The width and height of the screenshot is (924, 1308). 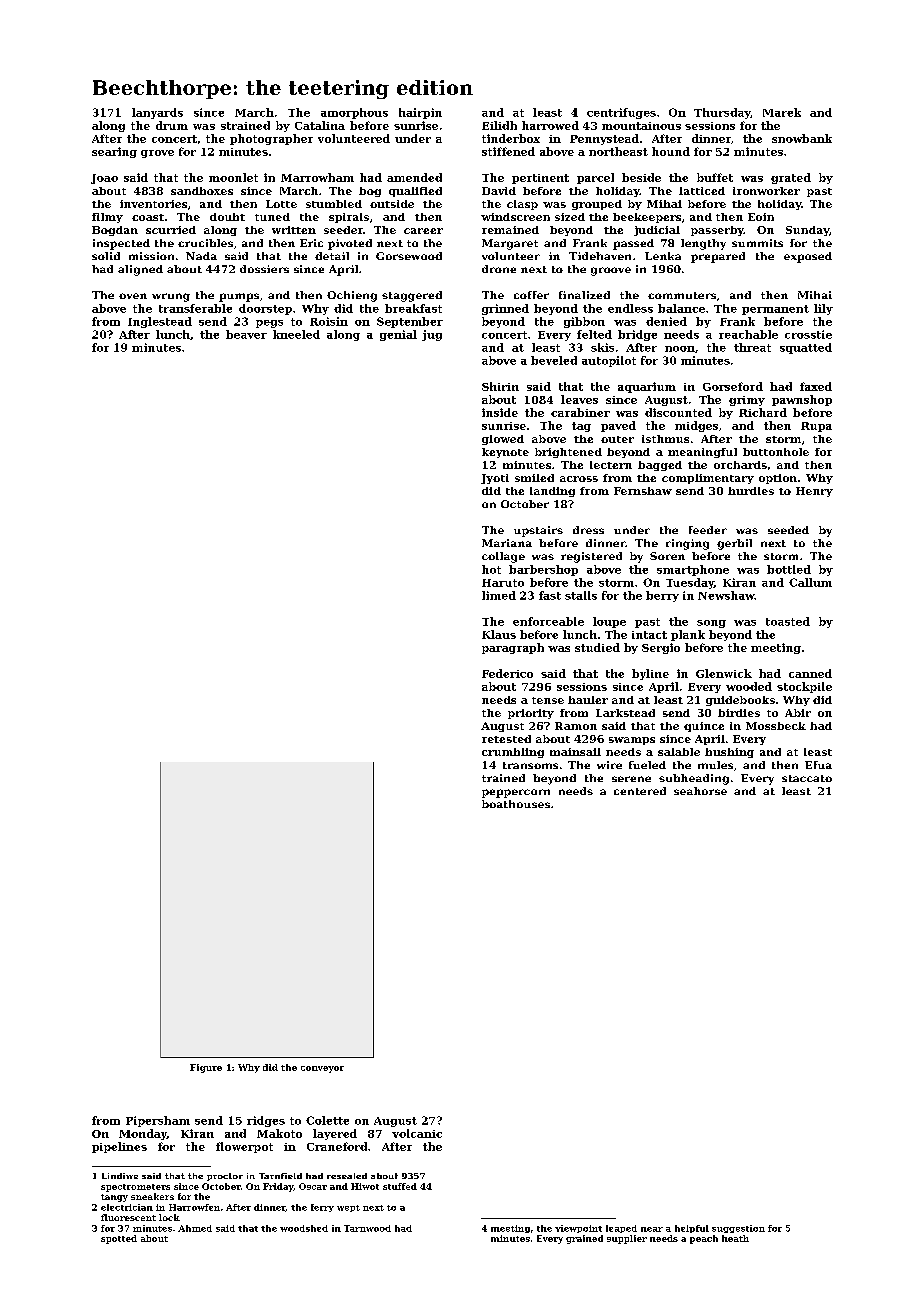 I want to click on beaver, so click(x=246, y=334).
